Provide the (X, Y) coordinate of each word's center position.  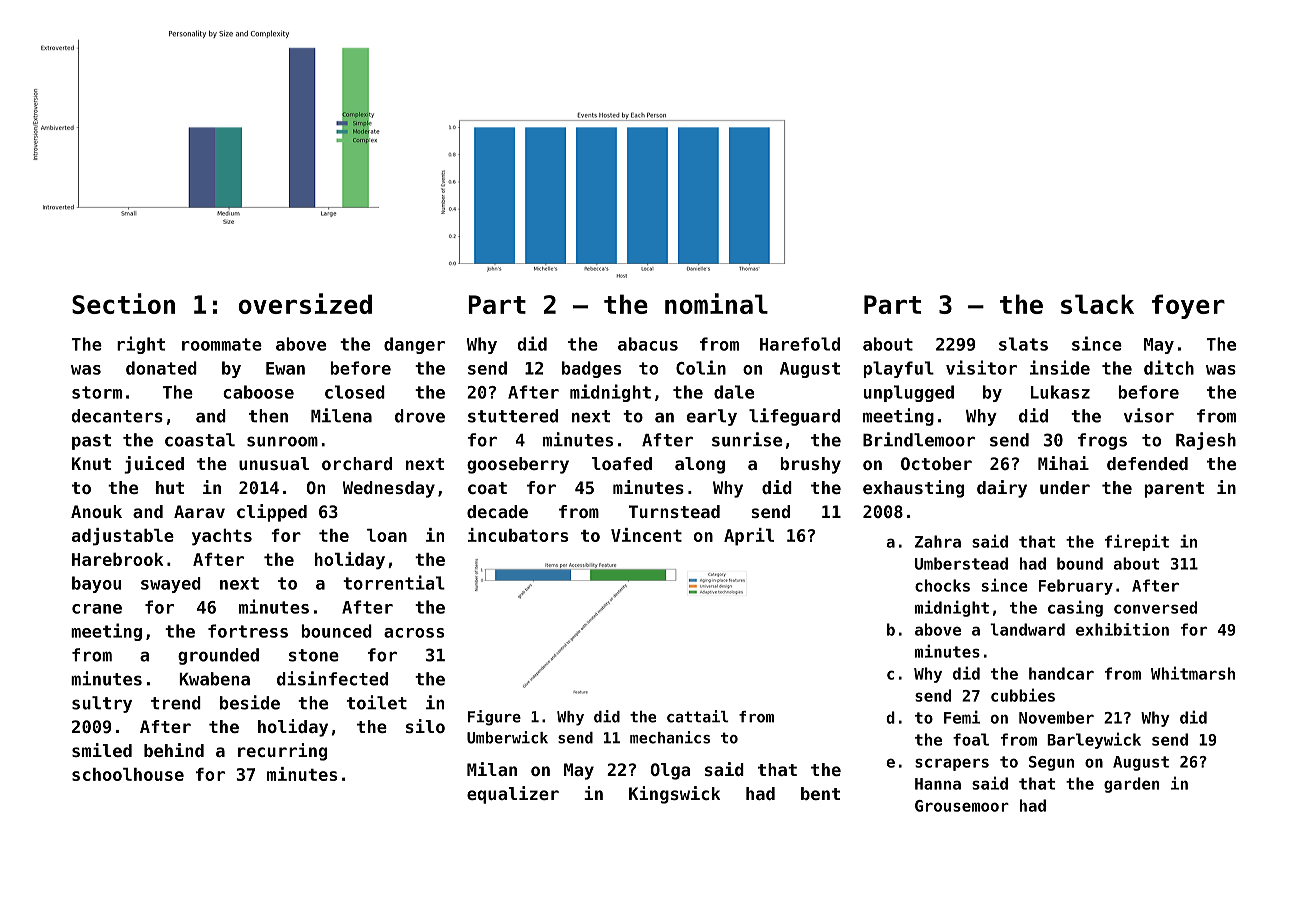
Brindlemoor (919, 439)
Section (123, 303)
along (700, 465)
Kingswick (674, 795)
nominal (716, 303)
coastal (200, 440)
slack (1097, 304)
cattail (698, 716)
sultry (102, 704)
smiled (102, 750)
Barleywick (1094, 740)
